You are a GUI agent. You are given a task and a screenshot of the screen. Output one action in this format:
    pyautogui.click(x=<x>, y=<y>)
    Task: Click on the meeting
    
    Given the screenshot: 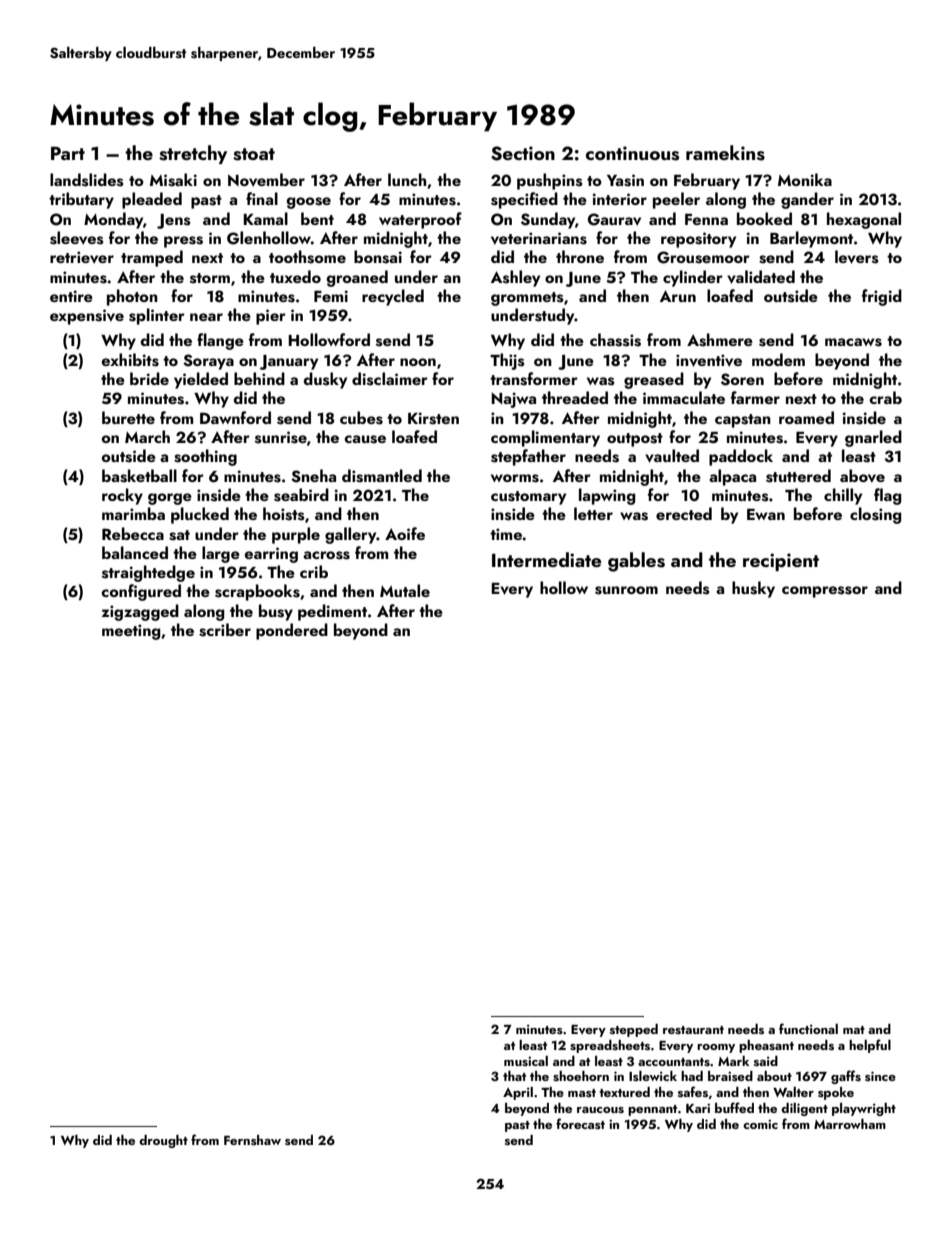 What is the action you would take?
    pyautogui.click(x=131, y=632)
